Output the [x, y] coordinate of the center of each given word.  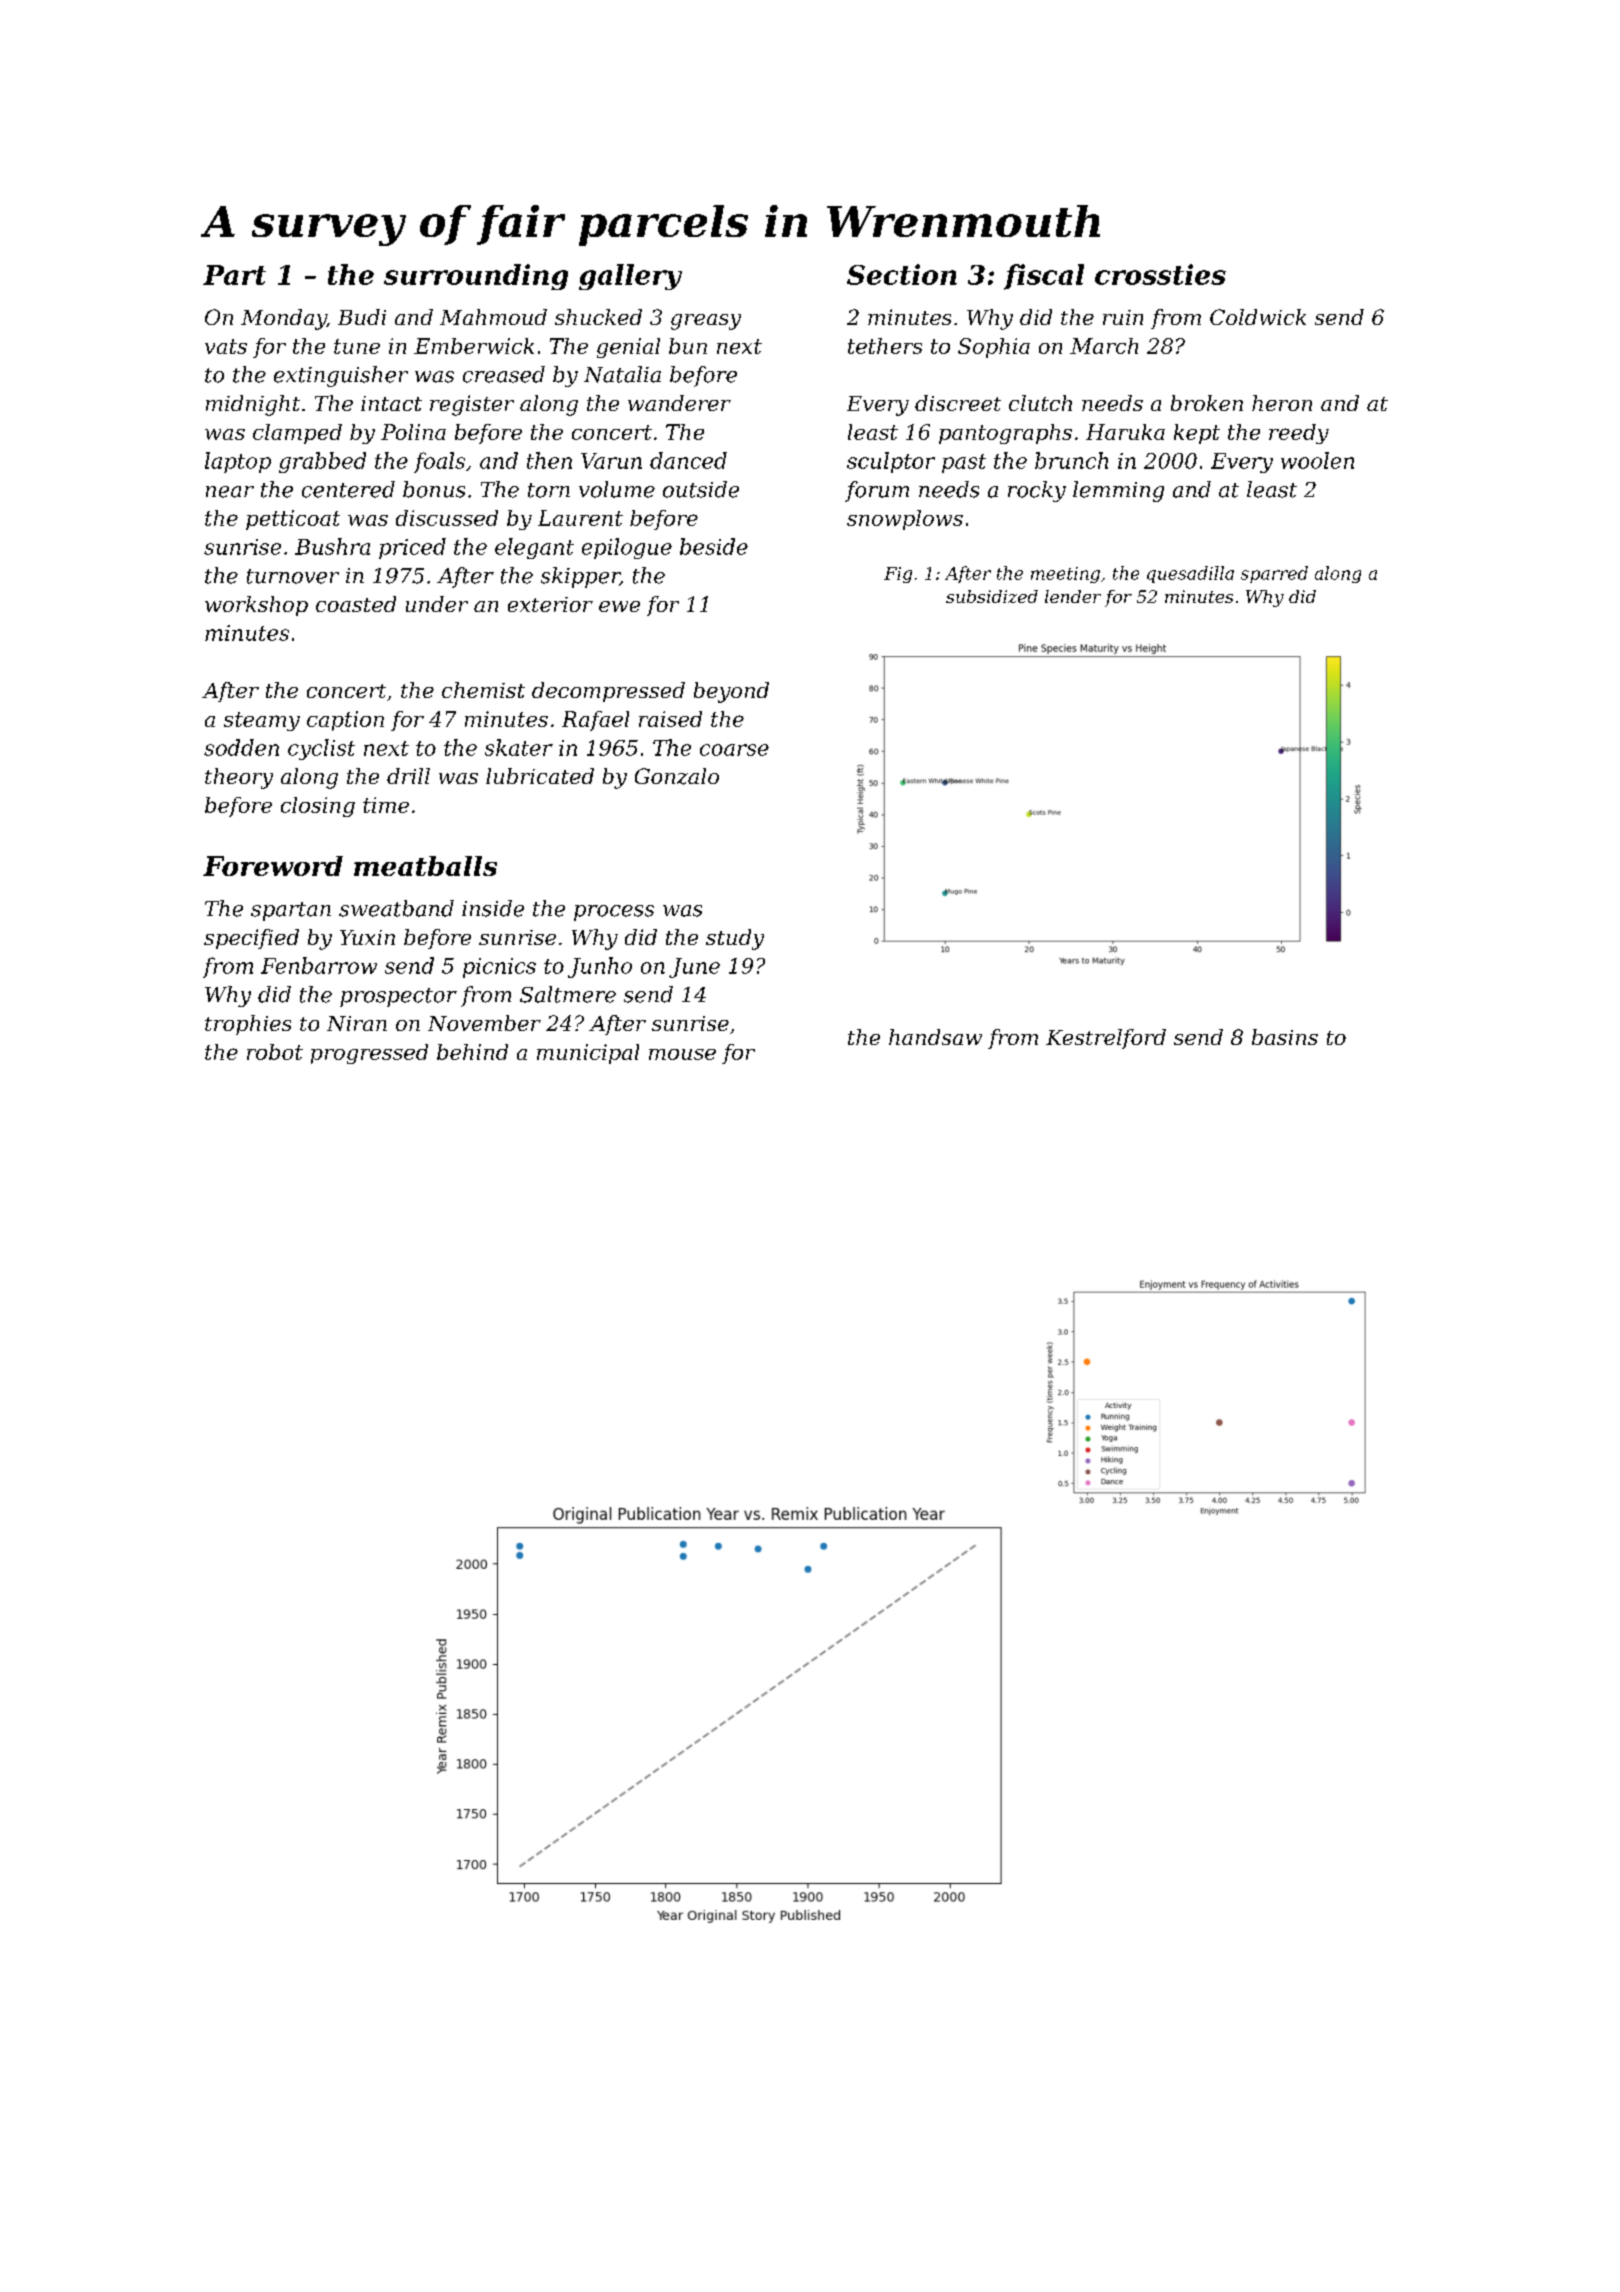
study [735, 939]
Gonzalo [677, 776]
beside [714, 546]
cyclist [321, 749]
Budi [362, 317]
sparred [1274, 574]
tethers [885, 346]
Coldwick [1258, 317]
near [230, 492]
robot [275, 1052]
